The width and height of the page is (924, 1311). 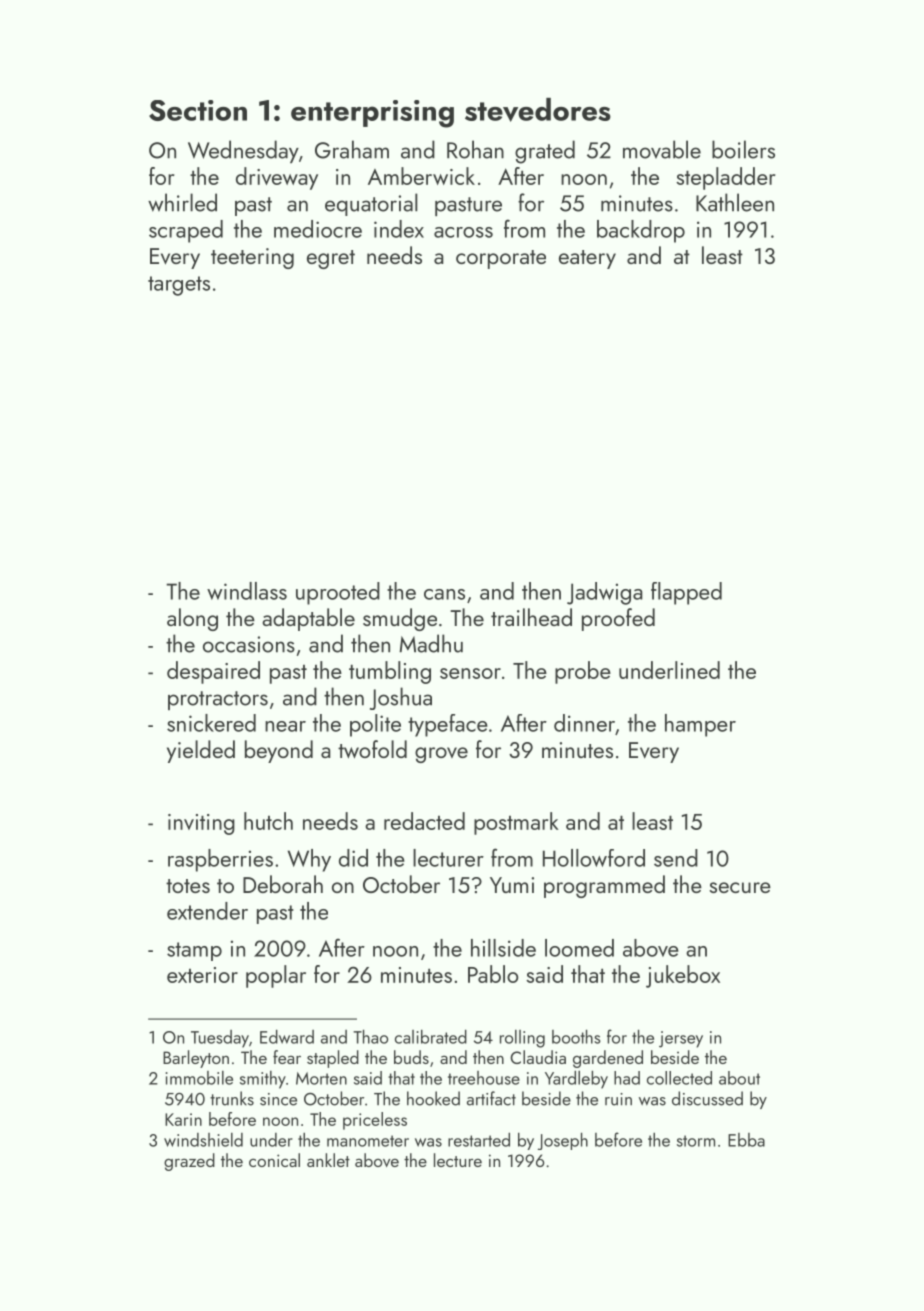 What do you see at coordinates (475, 149) in the page?
I see `Rohan` at bounding box center [475, 149].
